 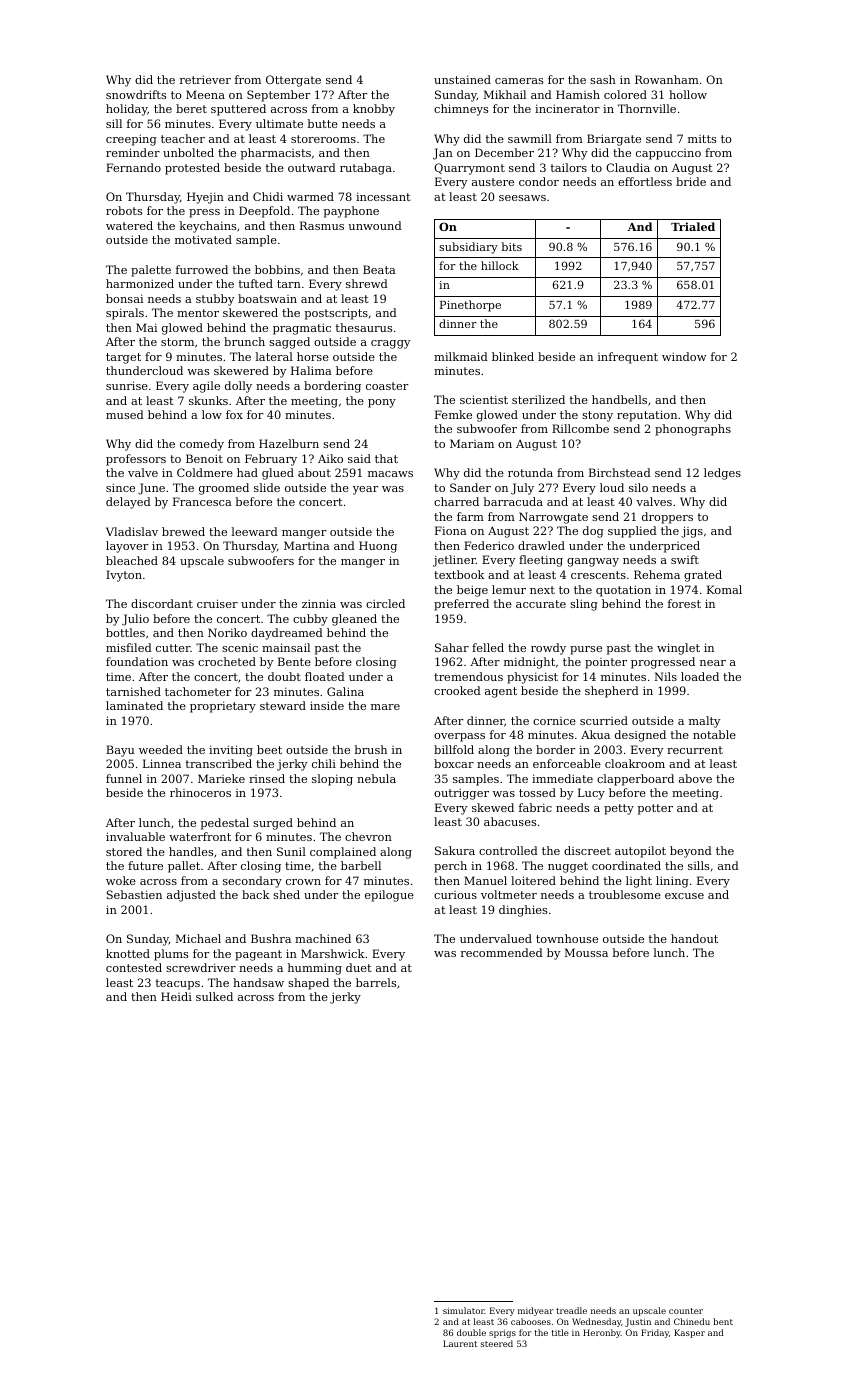 I want to click on Jan, so click(x=443, y=154).
